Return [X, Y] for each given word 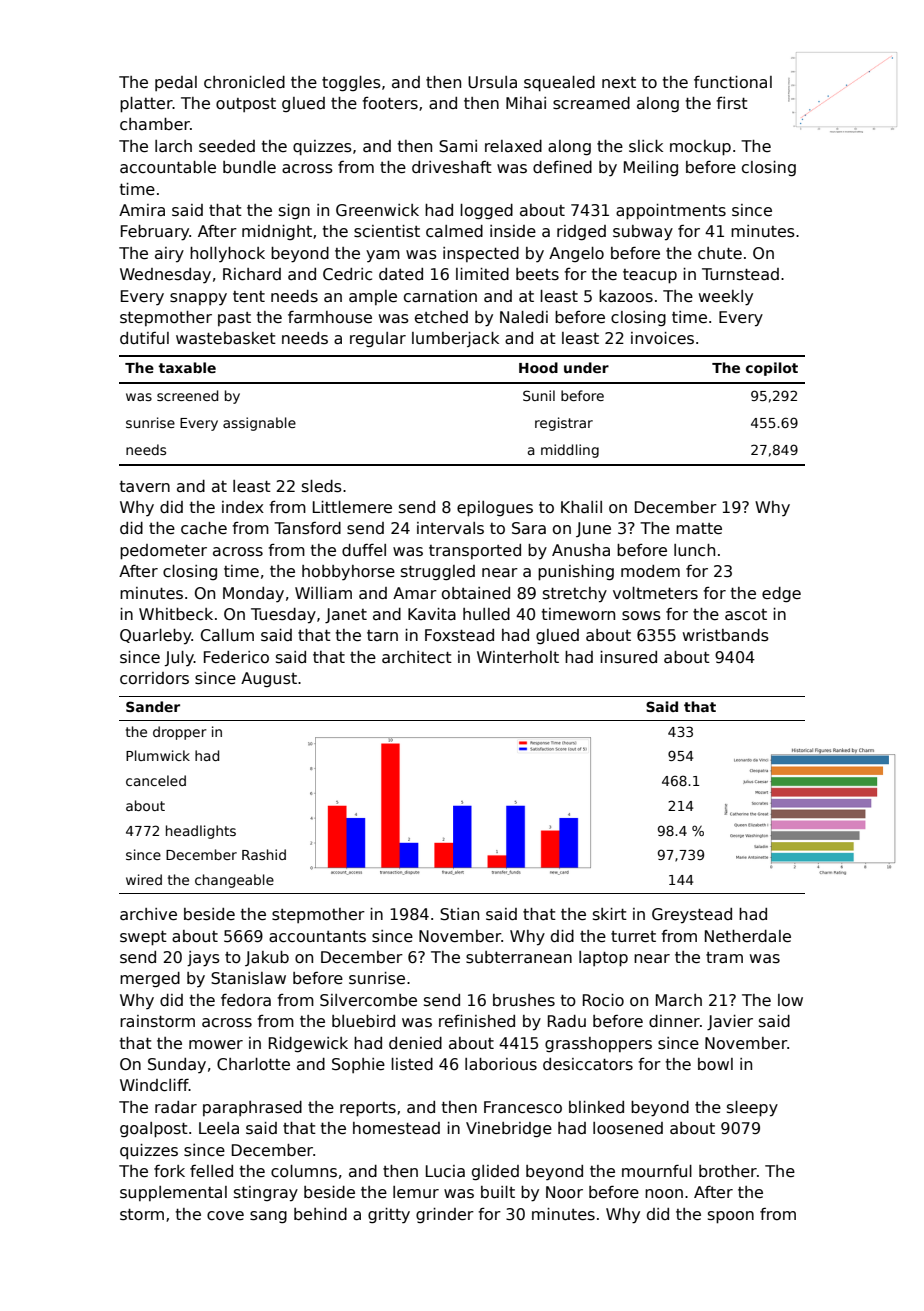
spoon [731, 1217]
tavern [145, 486]
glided [495, 1172]
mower [216, 1044]
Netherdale [748, 936]
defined [562, 167]
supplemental [173, 1193]
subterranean [519, 957]
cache [204, 528]
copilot [772, 369]
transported [475, 551]
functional [733, 82]
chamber [155, 124]
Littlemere [352, 507]
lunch [694, 550]
